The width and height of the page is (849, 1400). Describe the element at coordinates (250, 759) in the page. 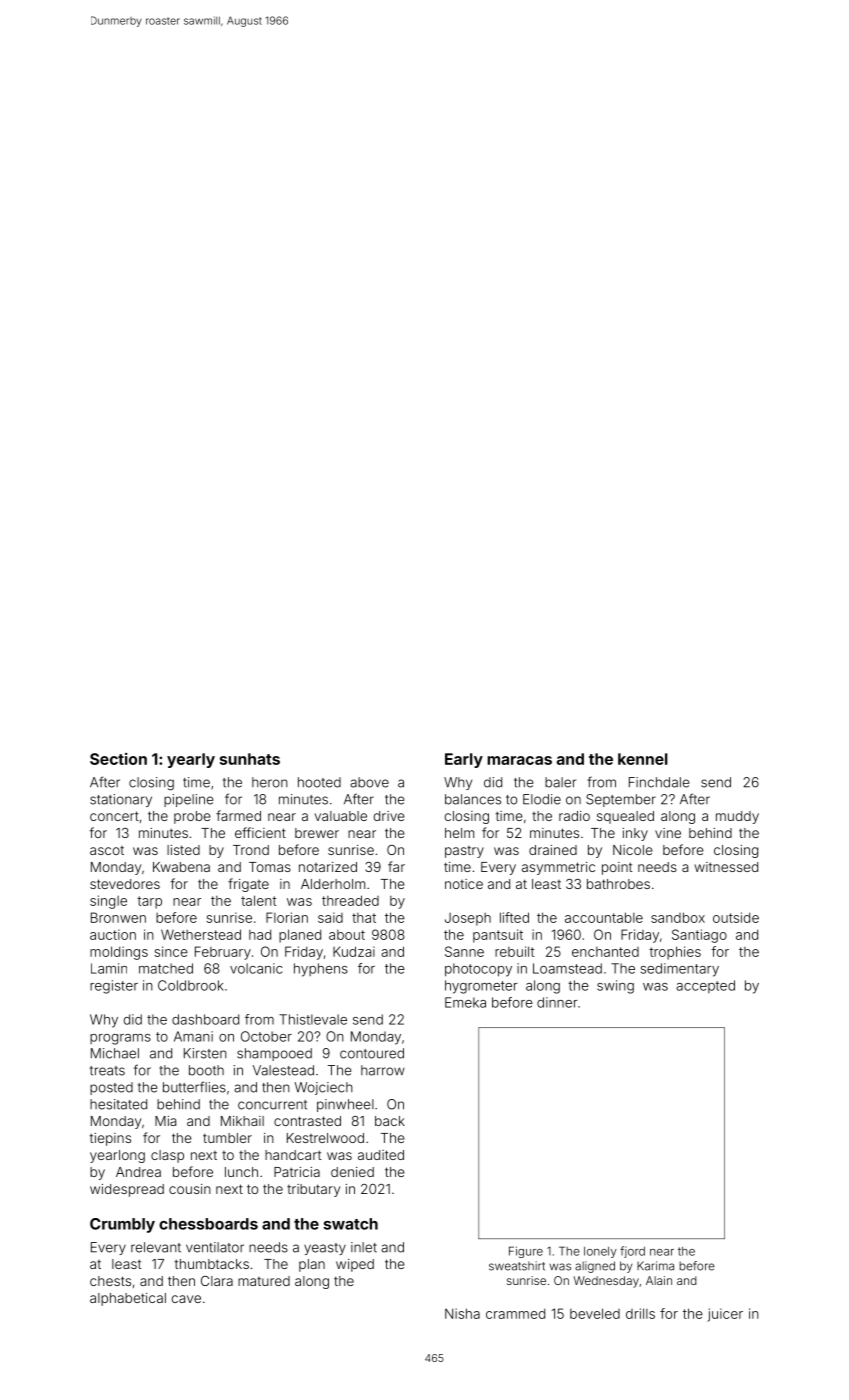

I see `sunhats` at that location.
